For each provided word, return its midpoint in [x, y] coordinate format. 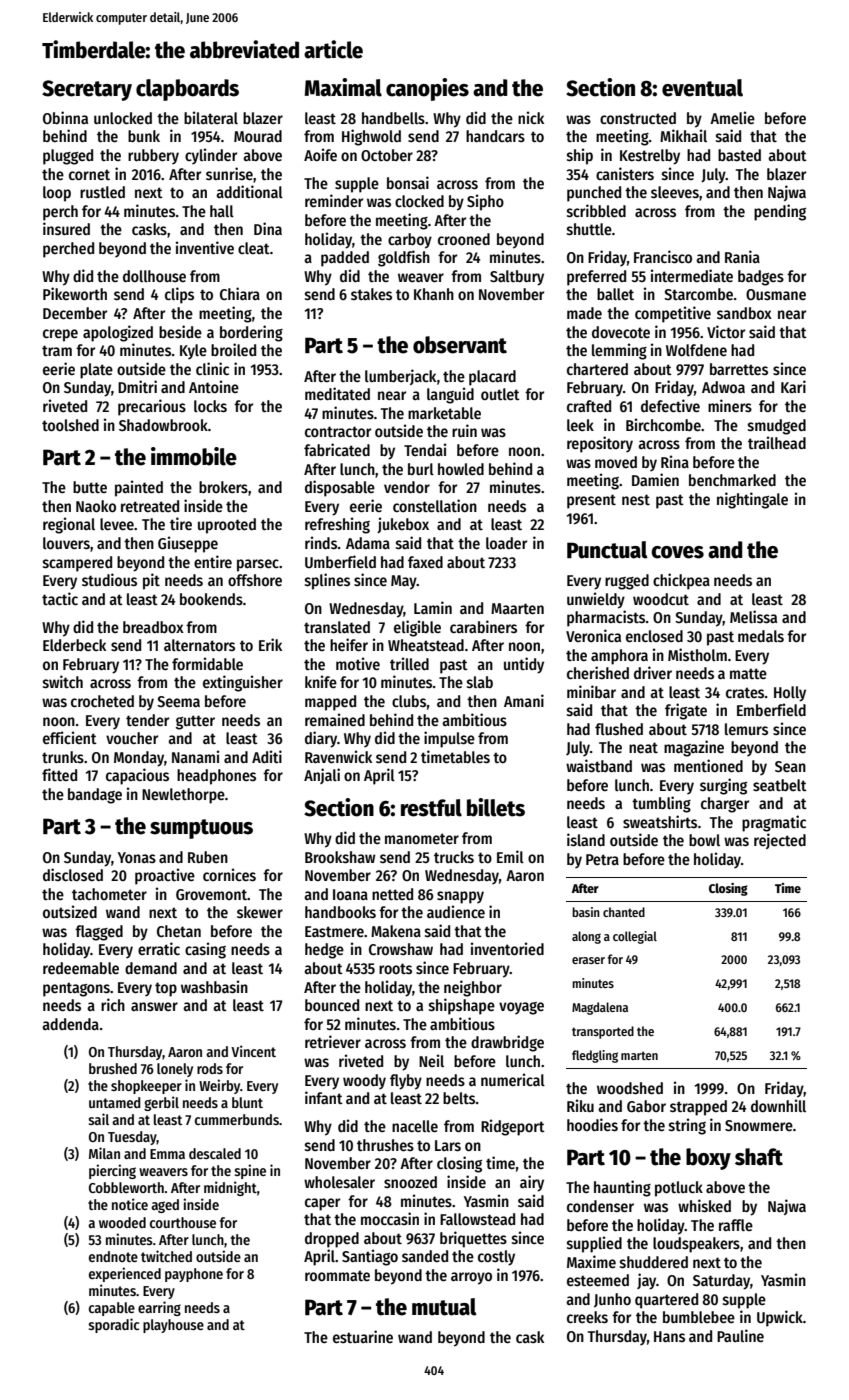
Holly [790, 694]
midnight [230, 1188]
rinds [321, 542]
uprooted [227, 526]
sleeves [675, 192]
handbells [393, 118]
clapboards [187, 90]
